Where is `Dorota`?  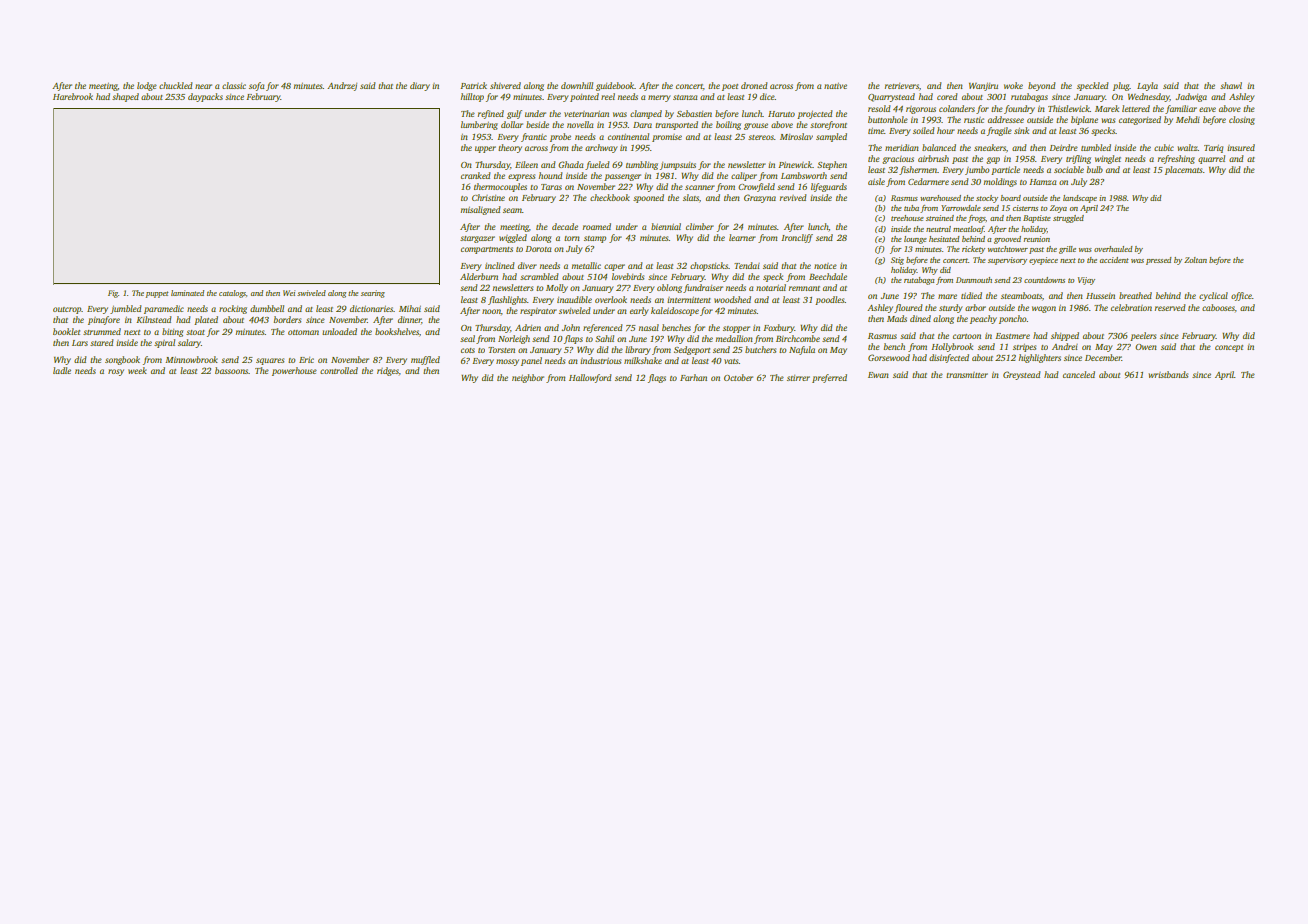 Dorota is located at coordinates (539, 249).
